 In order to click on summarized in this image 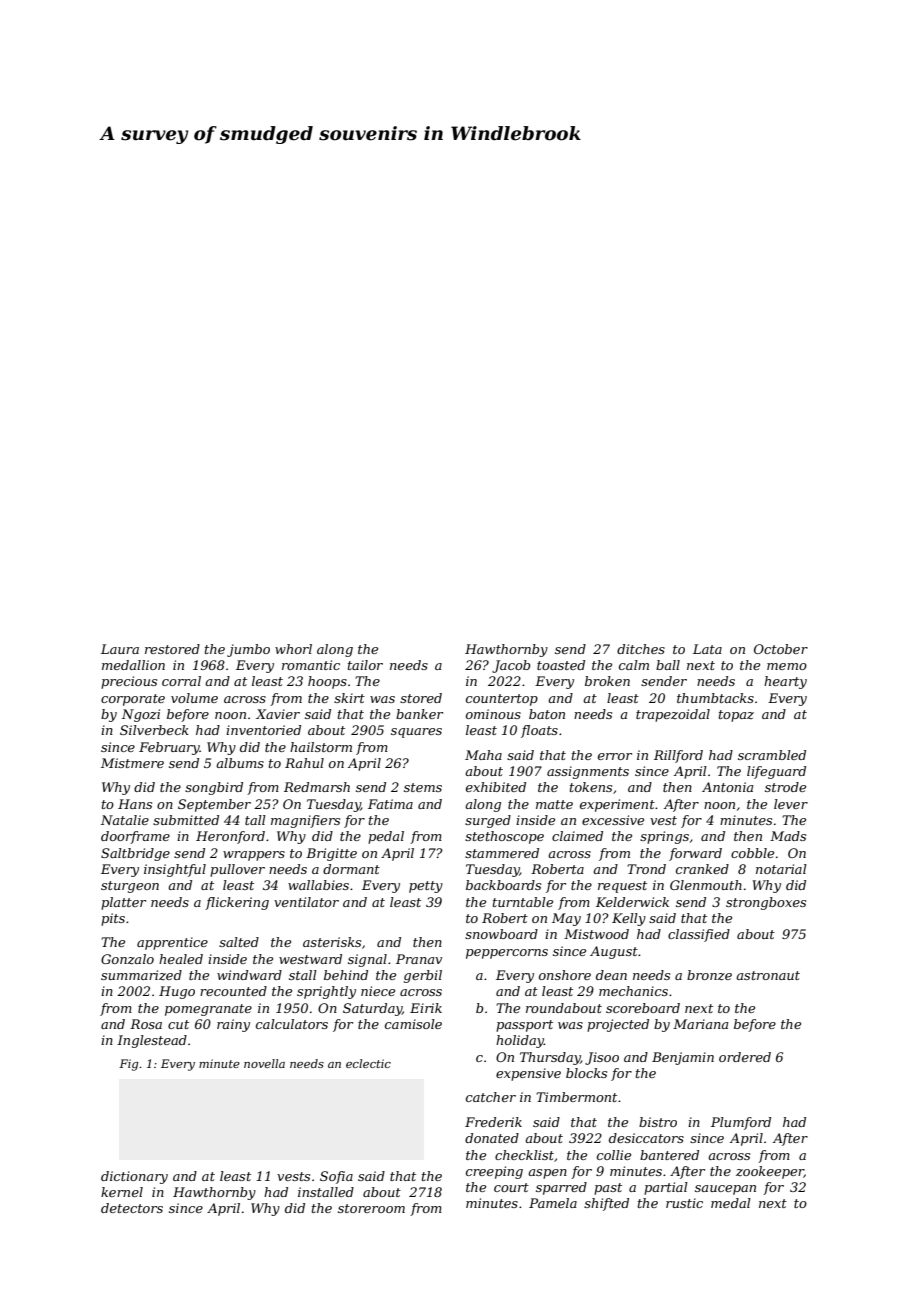, I will do `click(141, 975)`.
